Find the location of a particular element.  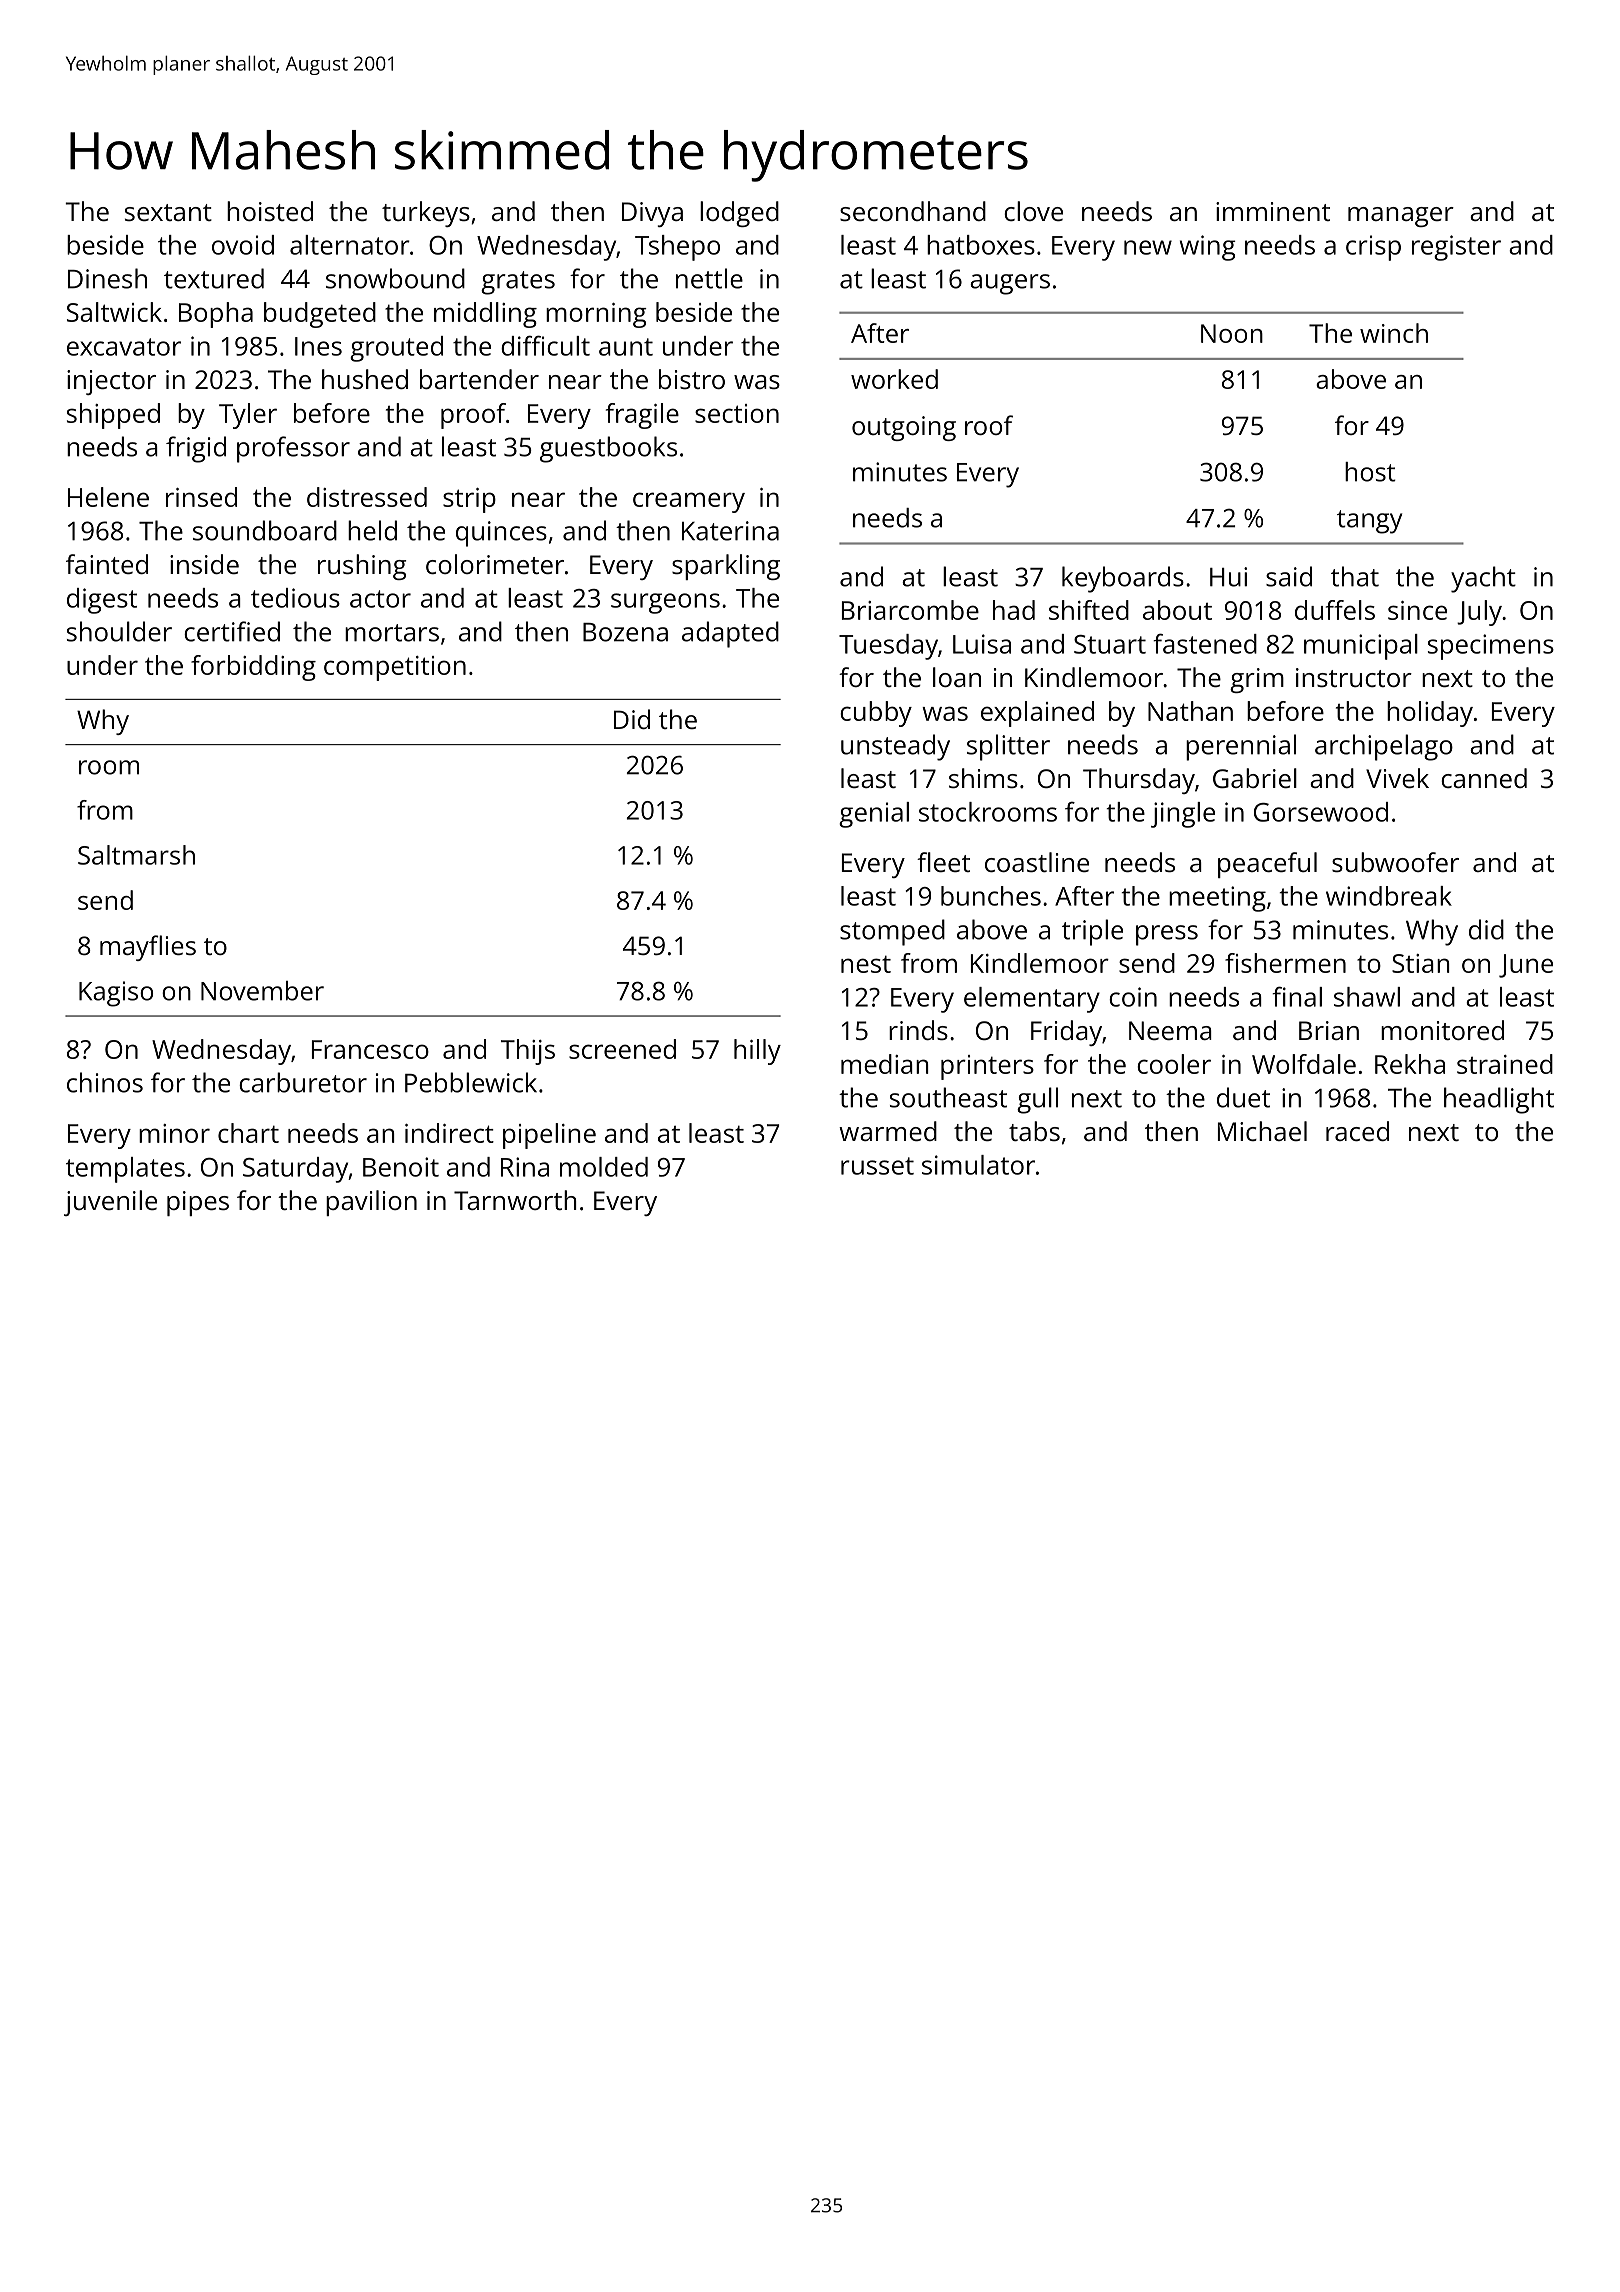

pavilion is located at coordinates (371, 1203).
